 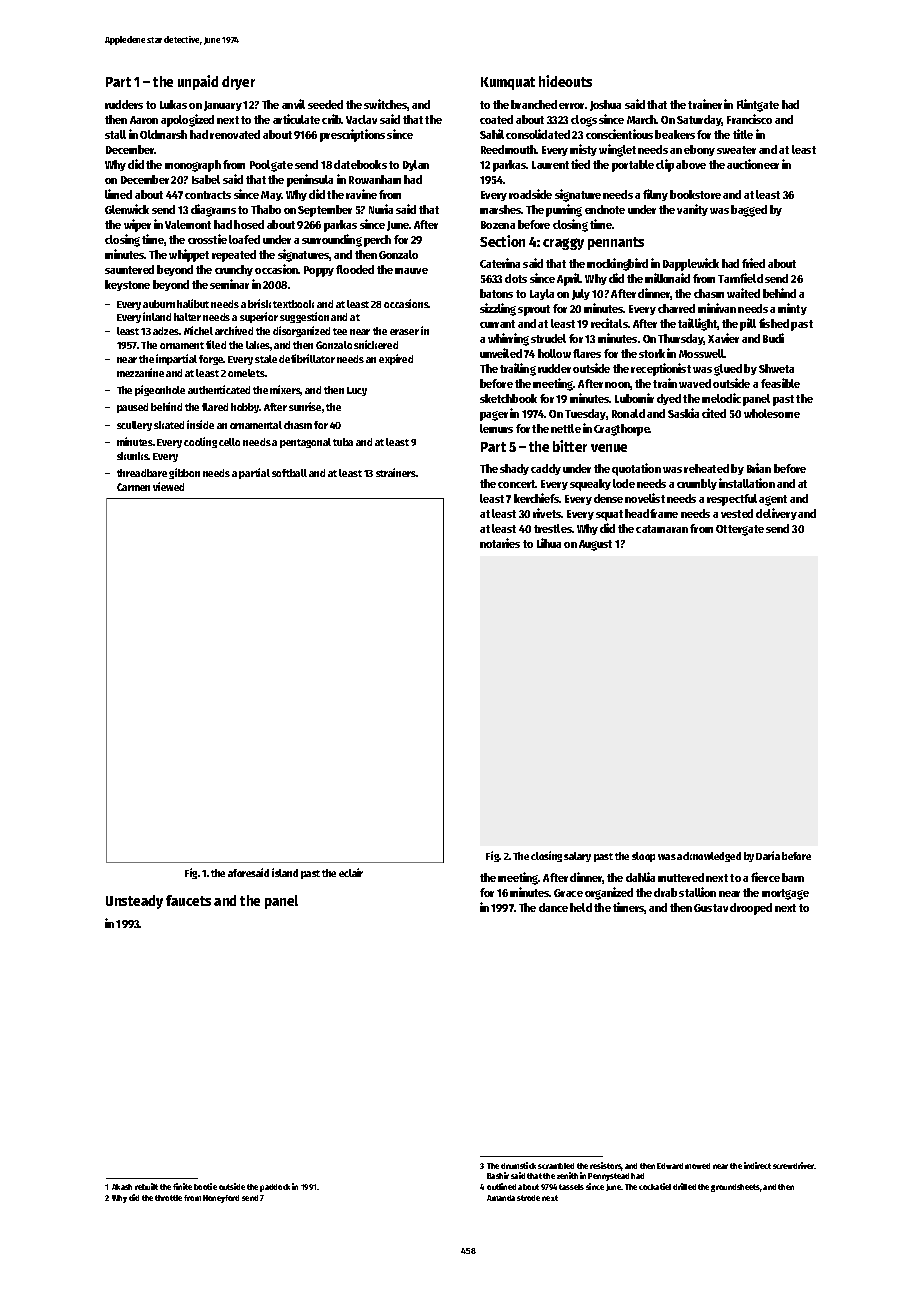 What do you see at coordinates (140, 372) in the image?
I see `mezzanine` at bounding box center [140, 372].
